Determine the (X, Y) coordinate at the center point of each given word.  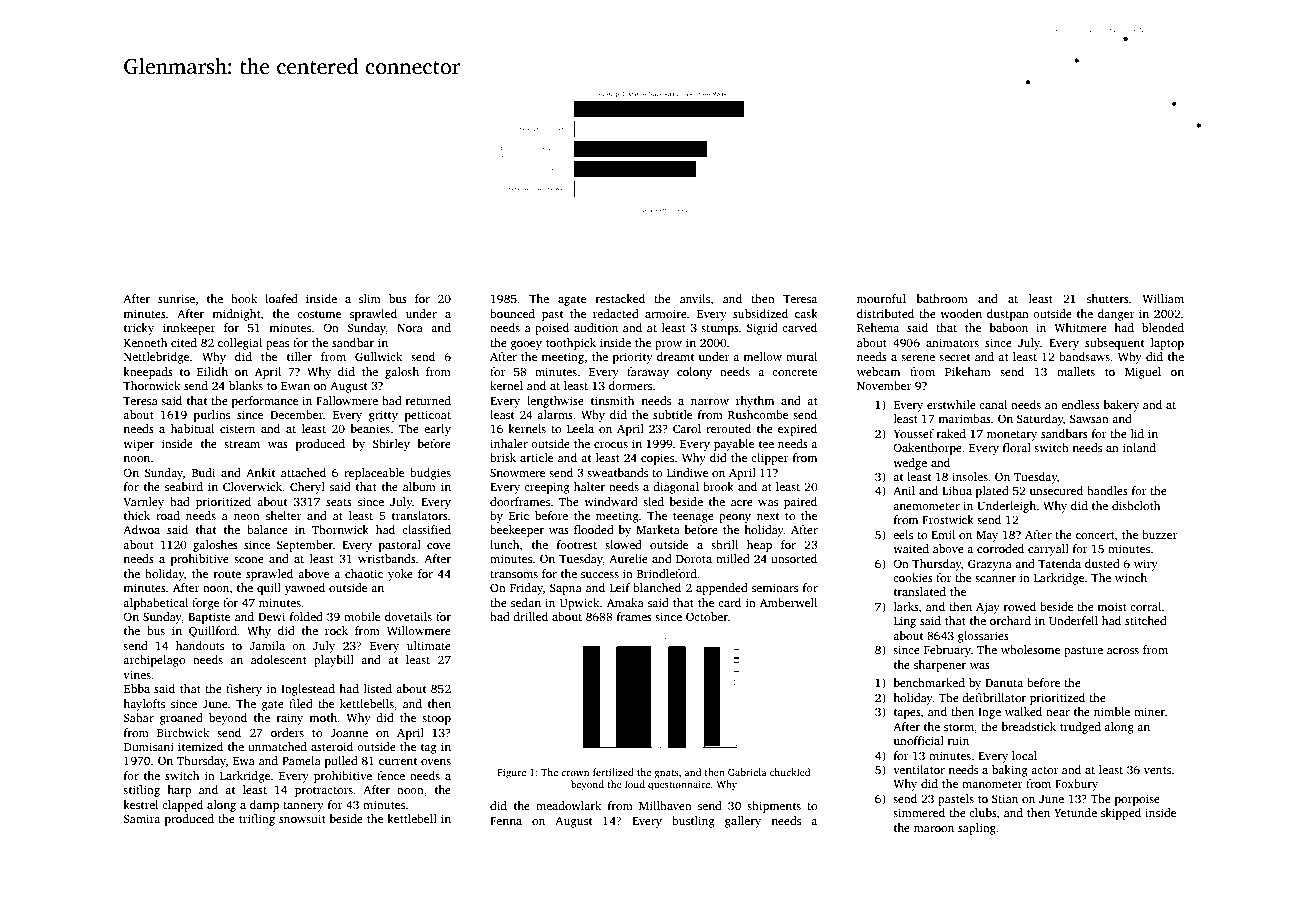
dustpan (1008, 315)
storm (959, 727)
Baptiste (209, 618)
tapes (907, 714)
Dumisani (149, 746)
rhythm (755, 402)
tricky (139, 329)
